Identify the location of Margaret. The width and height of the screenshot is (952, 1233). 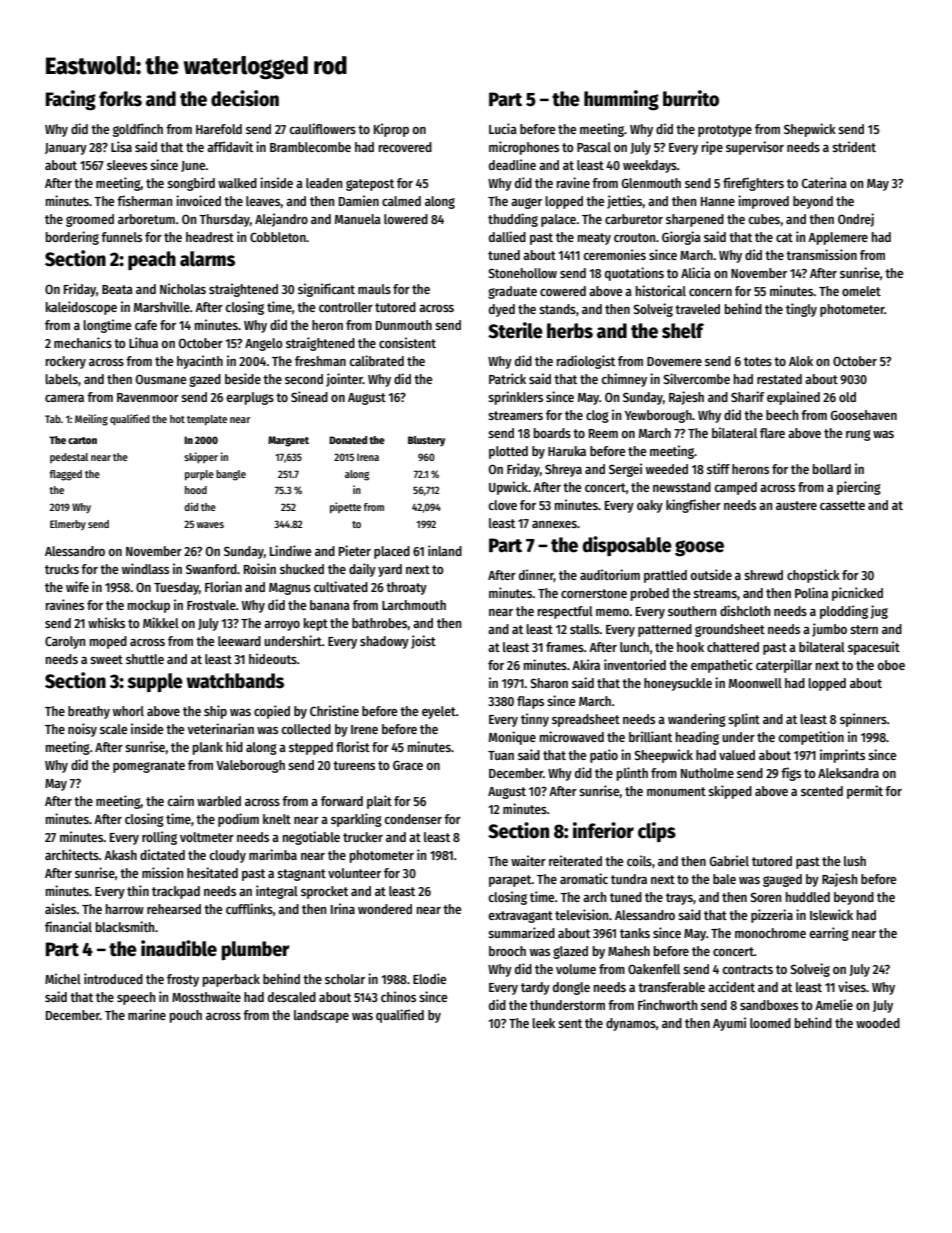
(288, 441).
